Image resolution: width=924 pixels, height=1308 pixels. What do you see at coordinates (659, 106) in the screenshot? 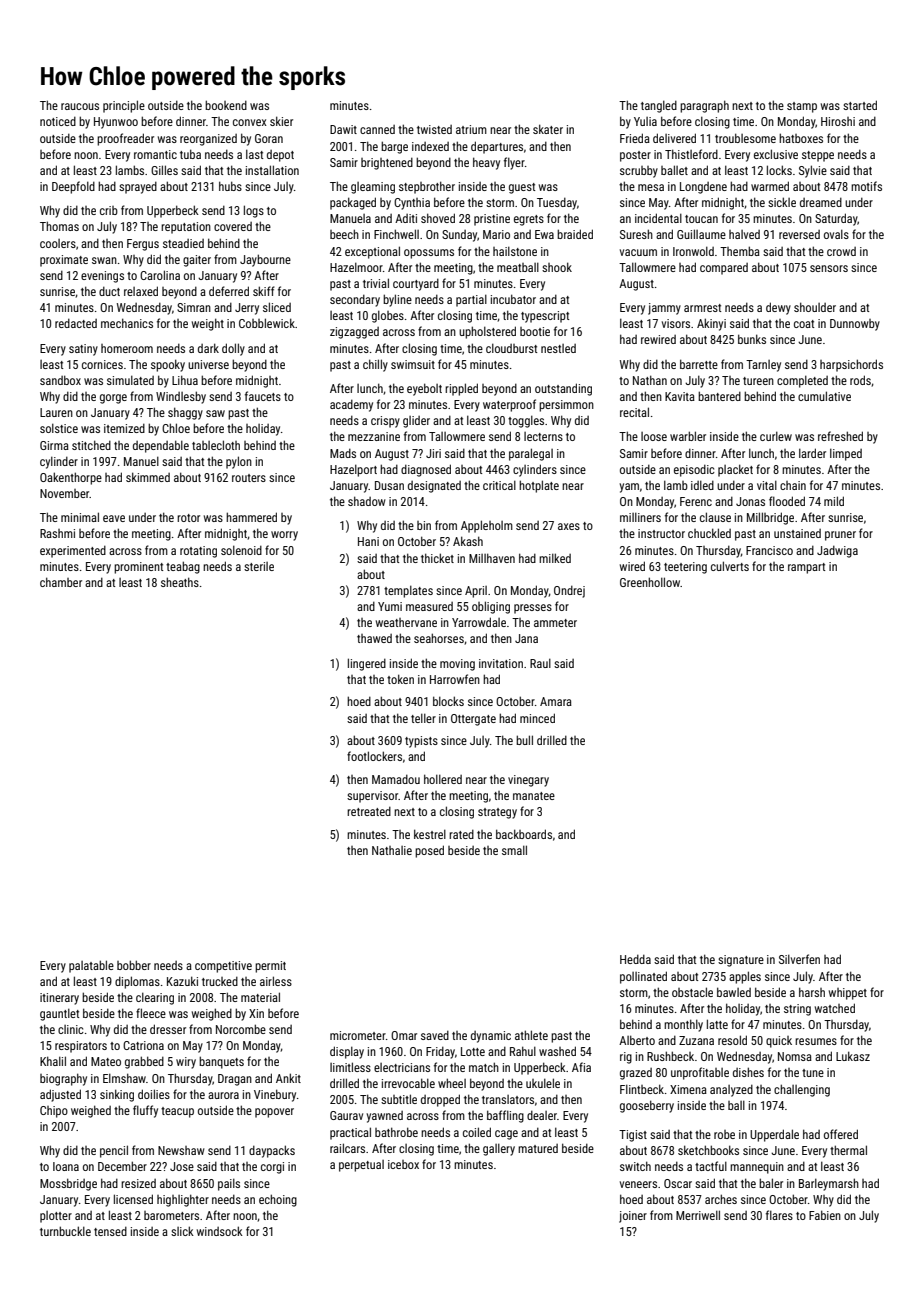
I see `tangled` at bounding box center [659, 106].
